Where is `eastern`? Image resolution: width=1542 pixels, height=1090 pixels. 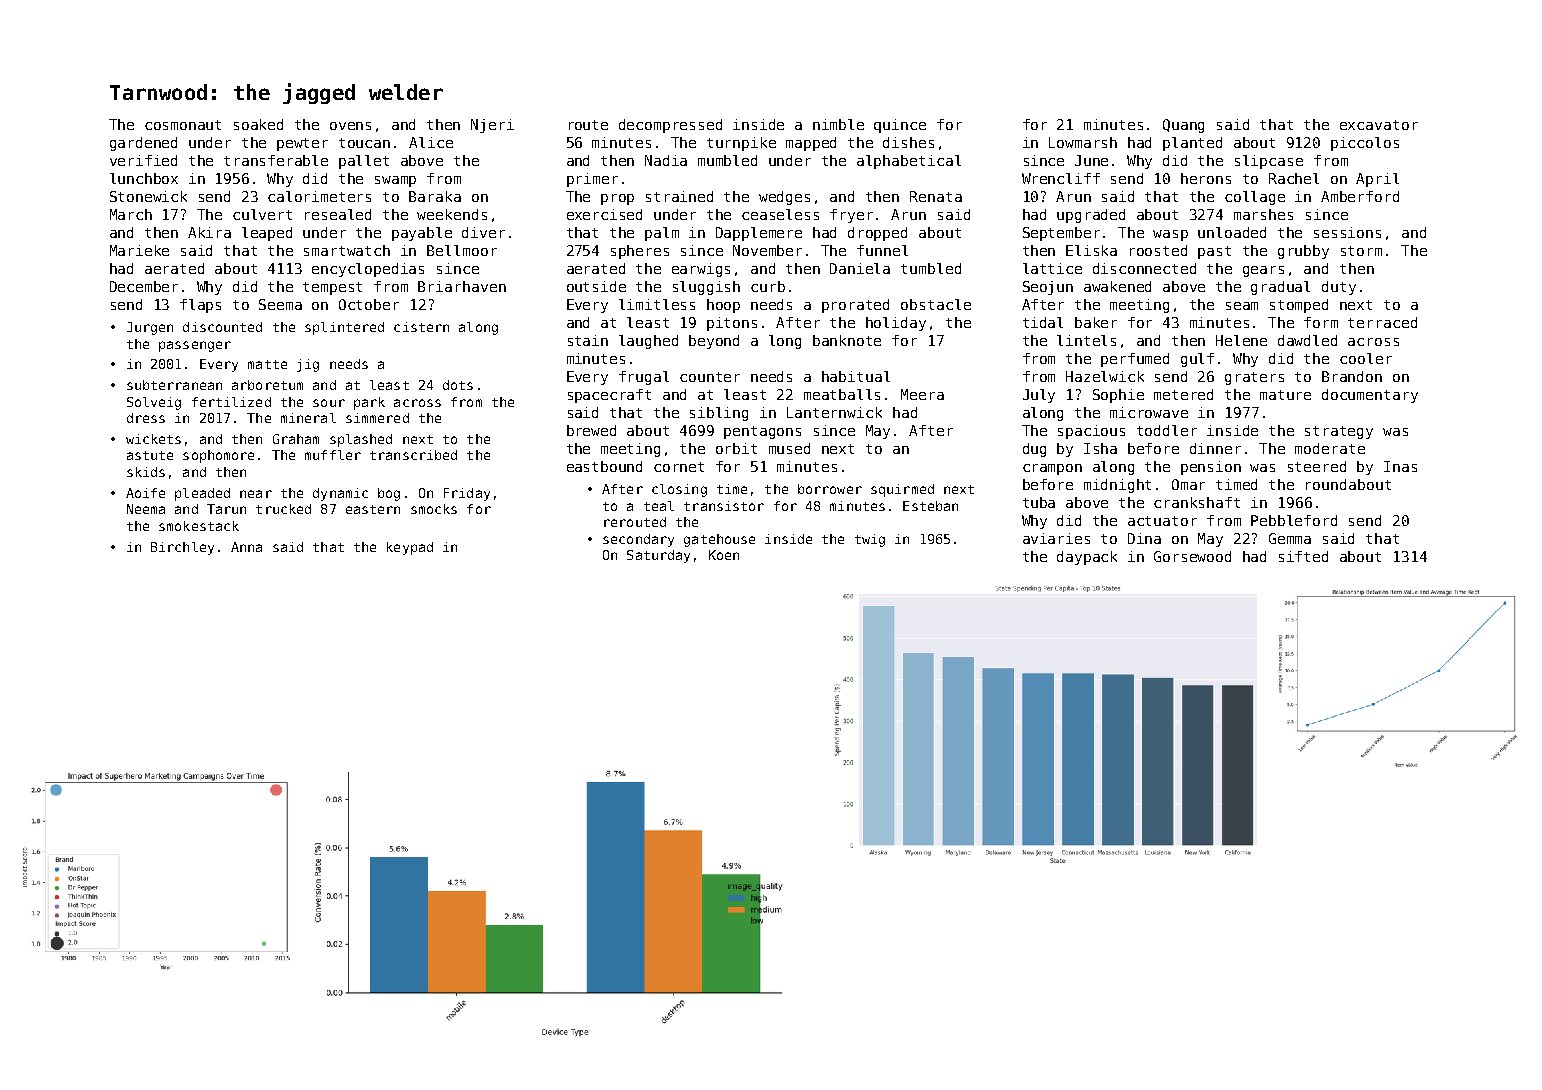
eastern is located at coordinates (373, 509).
